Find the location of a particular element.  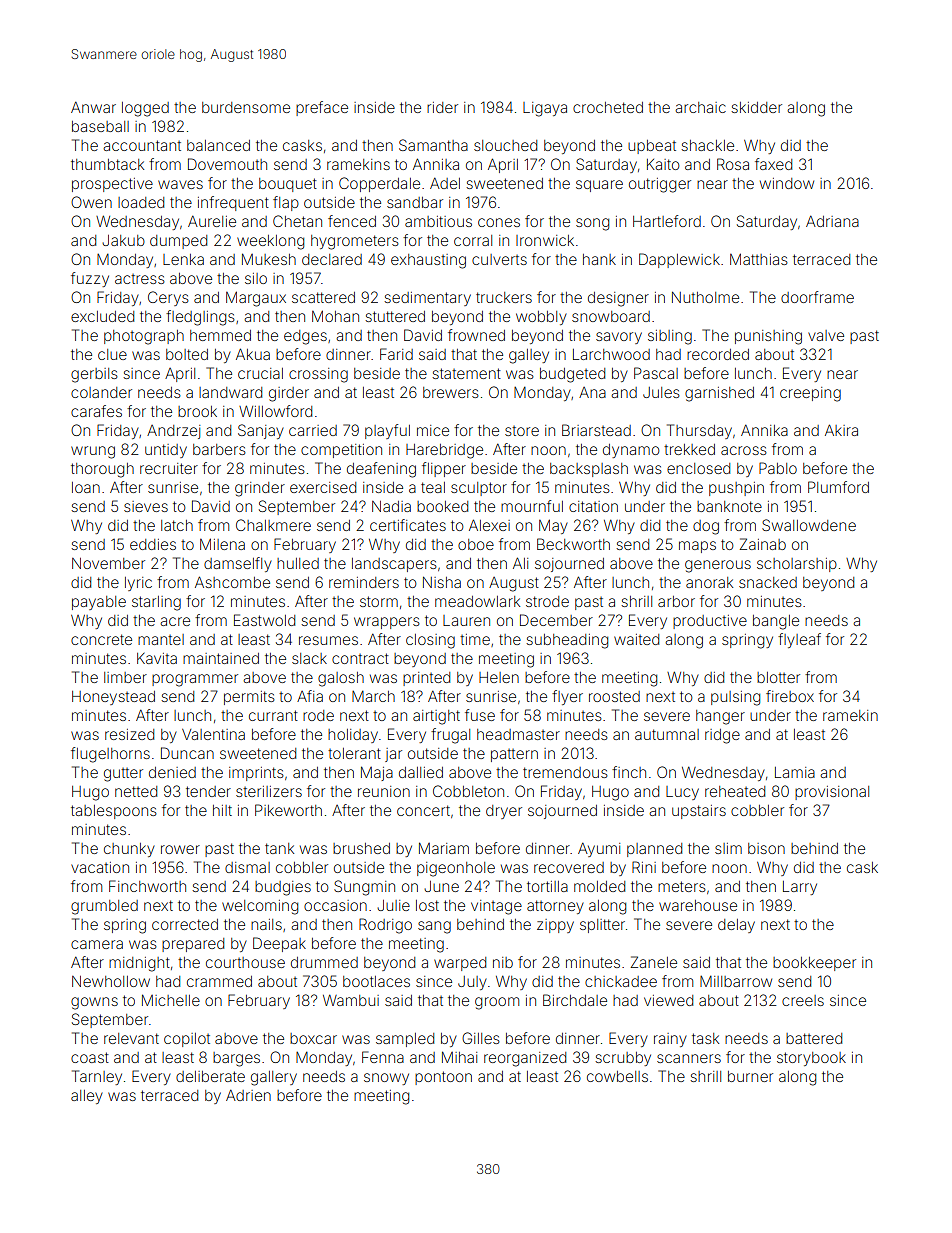

autumnal is located at coordinates (667, 734).
